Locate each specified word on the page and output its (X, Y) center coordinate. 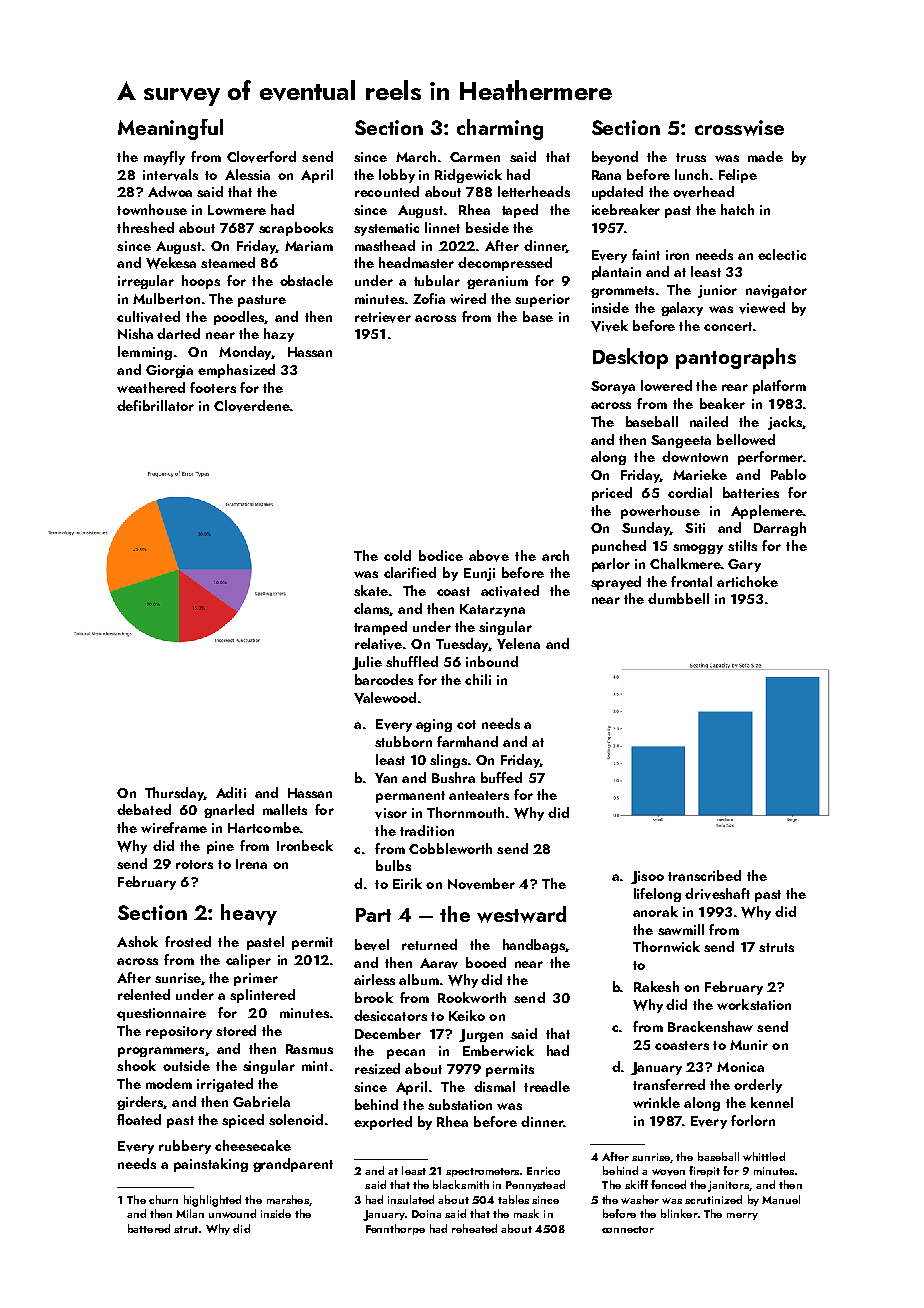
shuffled (412, 661)
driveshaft (717, 894)
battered (149, 1228)
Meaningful (170, 129)
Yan (386, 778)
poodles (239, 318)
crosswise (739, 128)
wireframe (174, 827)
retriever (383, 317)
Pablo (788, 474)
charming (500, 129)
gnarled (229, 811)
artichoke (747, 581)
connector (628, 1229)
